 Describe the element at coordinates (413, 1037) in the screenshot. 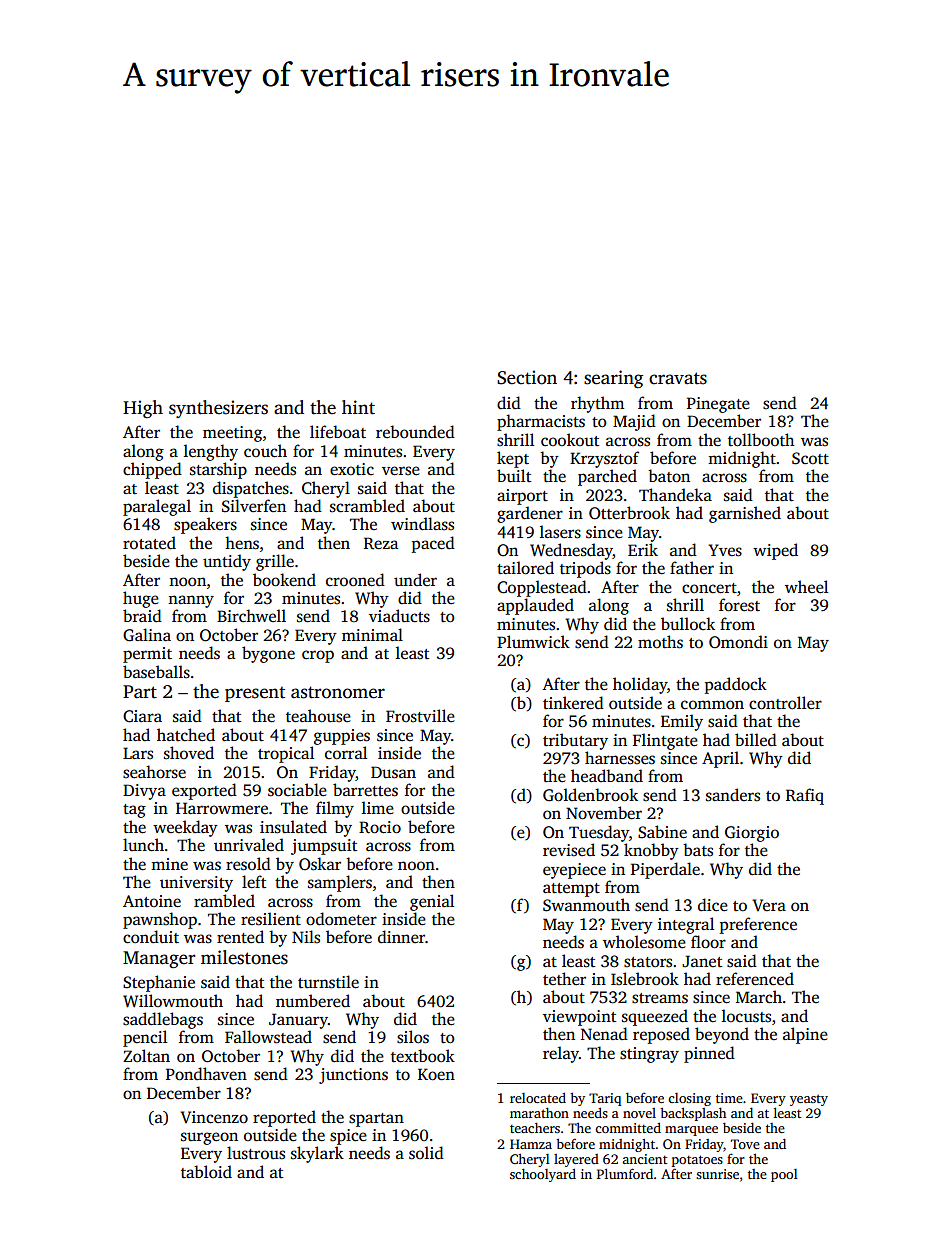

I see `silos` at that location.
